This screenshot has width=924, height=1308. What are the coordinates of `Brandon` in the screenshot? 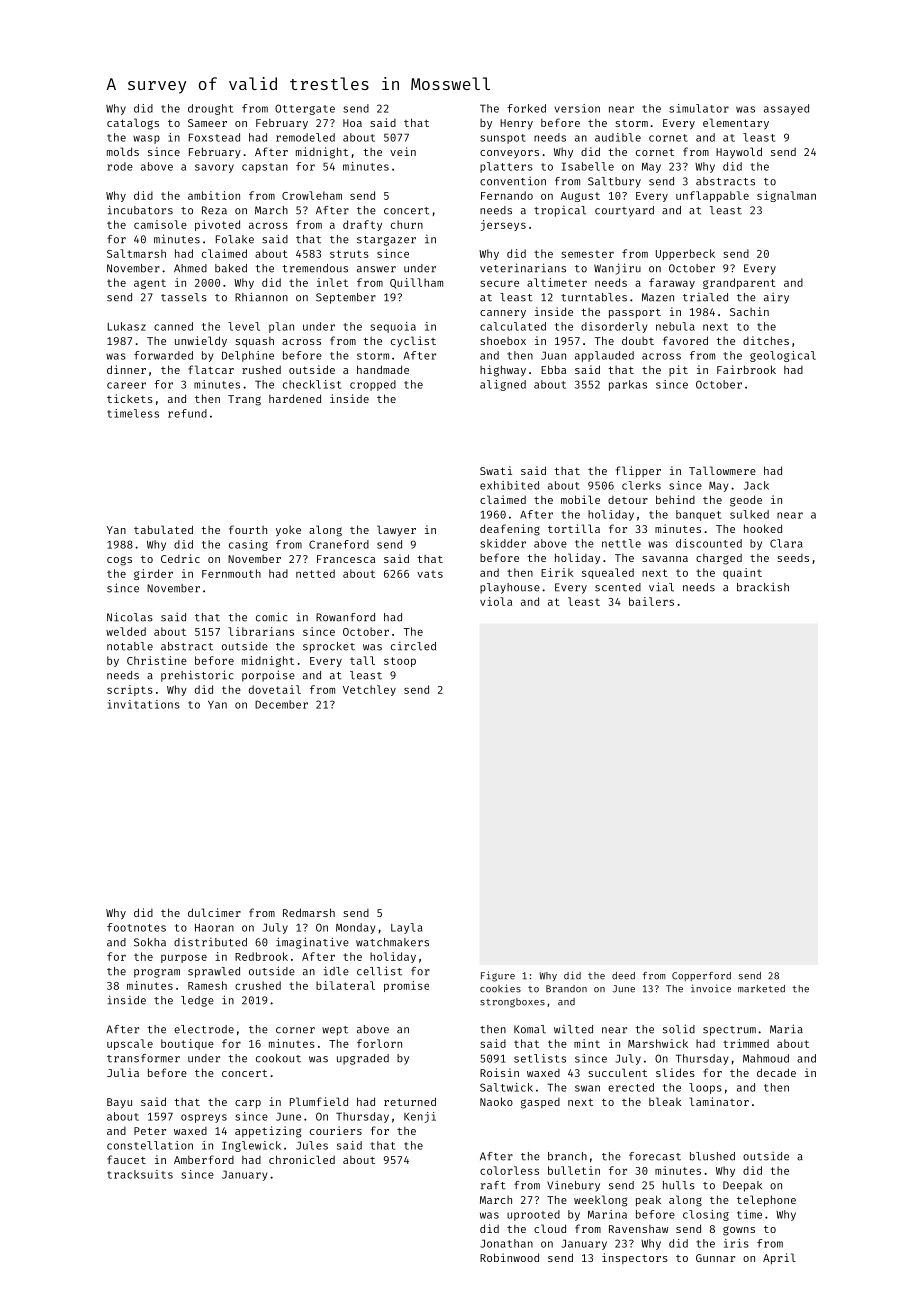 It's located at (566, 989).
